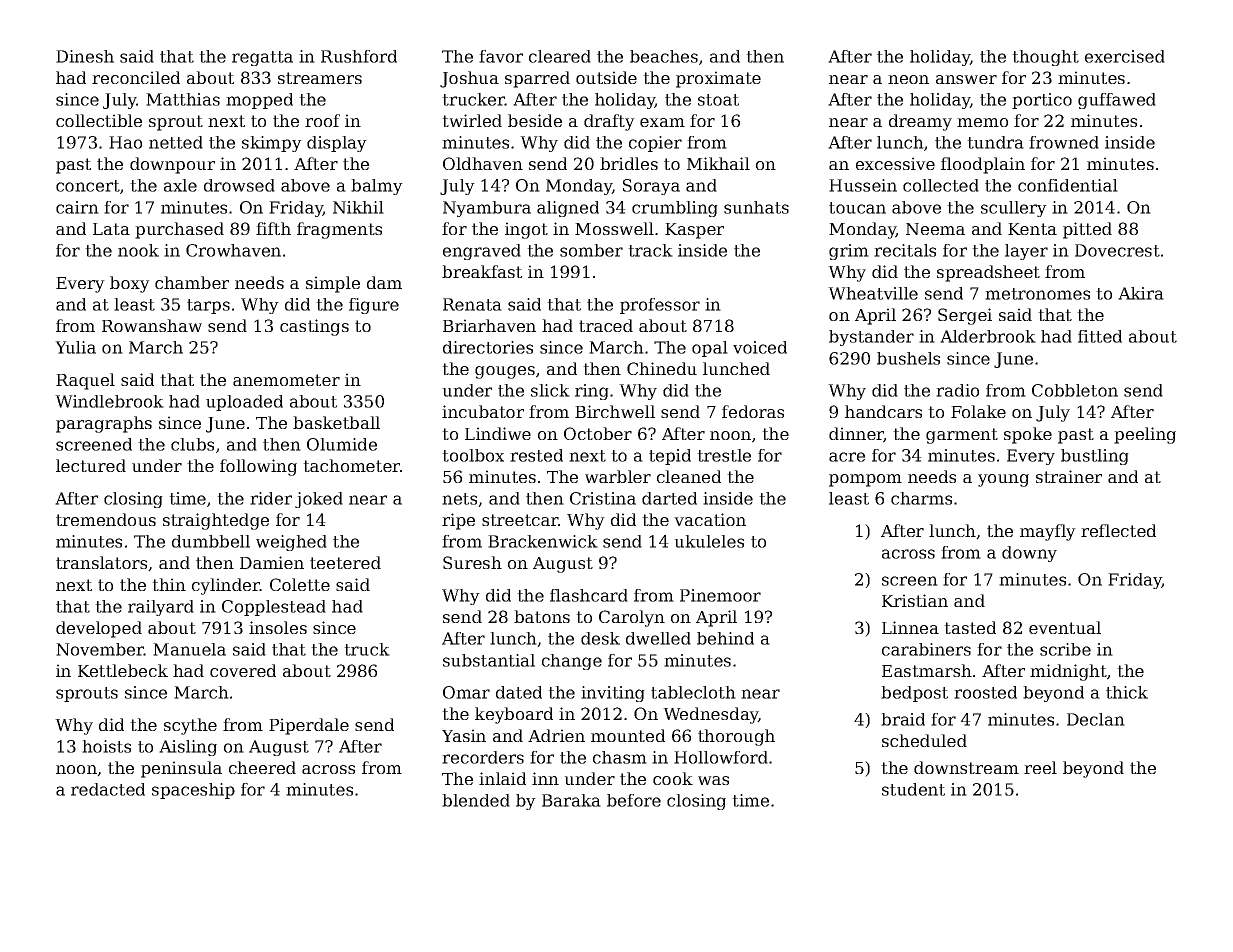  What do you see at coordinates (216, 521) in the image?
I see `straightedge` at bounding box center [216, 521].
